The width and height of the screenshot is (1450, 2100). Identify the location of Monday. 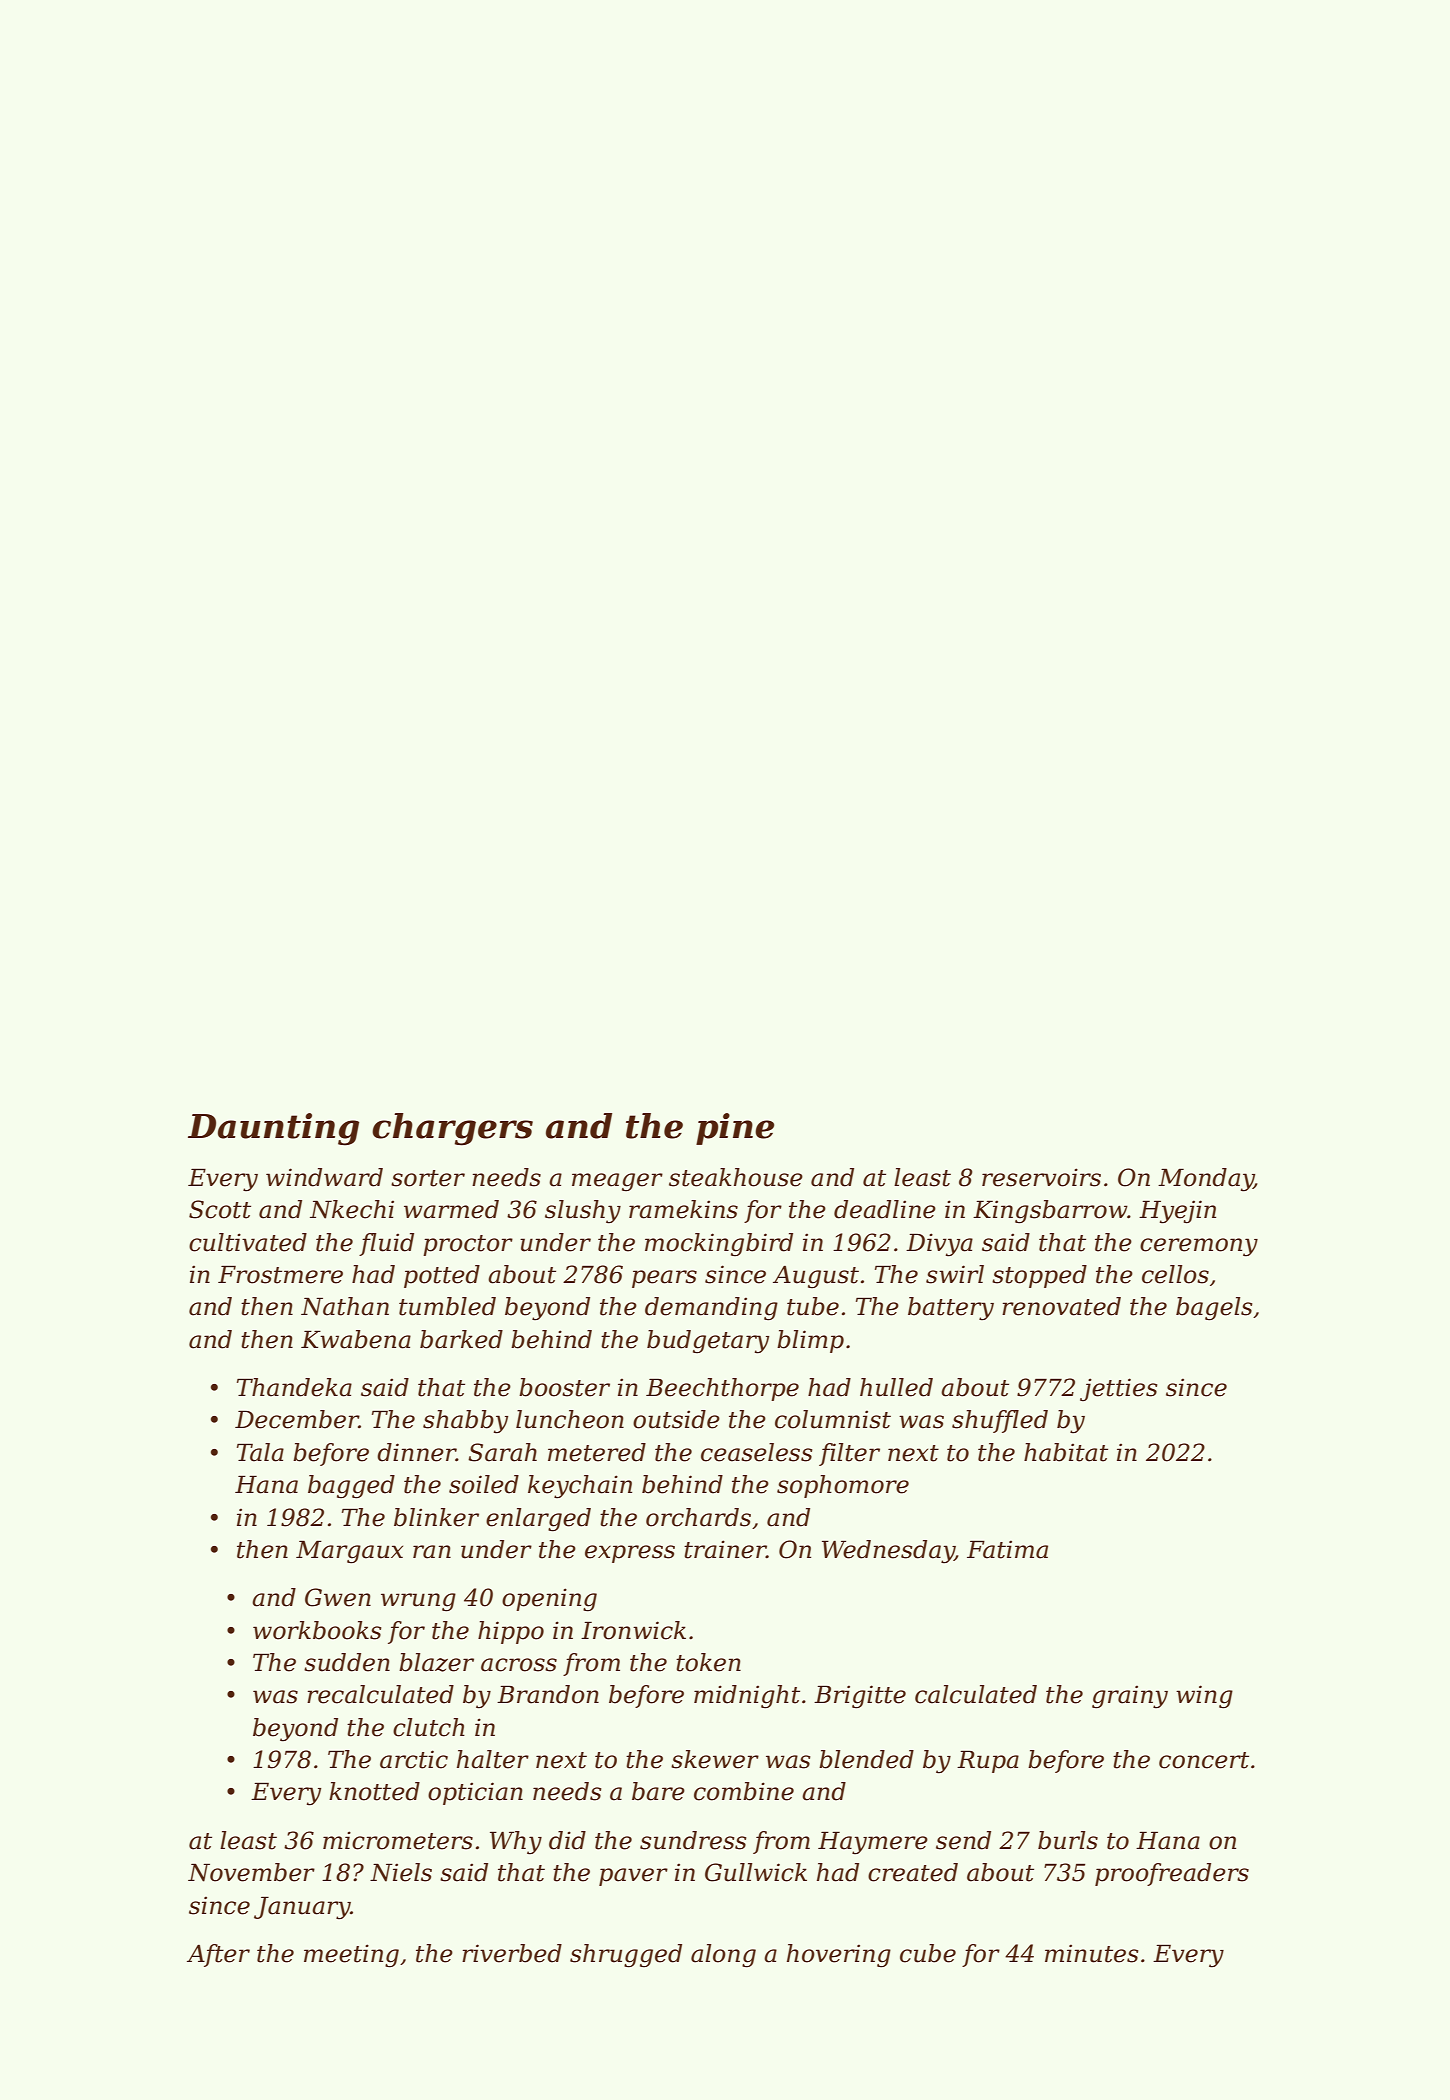
(1206, 1180).
